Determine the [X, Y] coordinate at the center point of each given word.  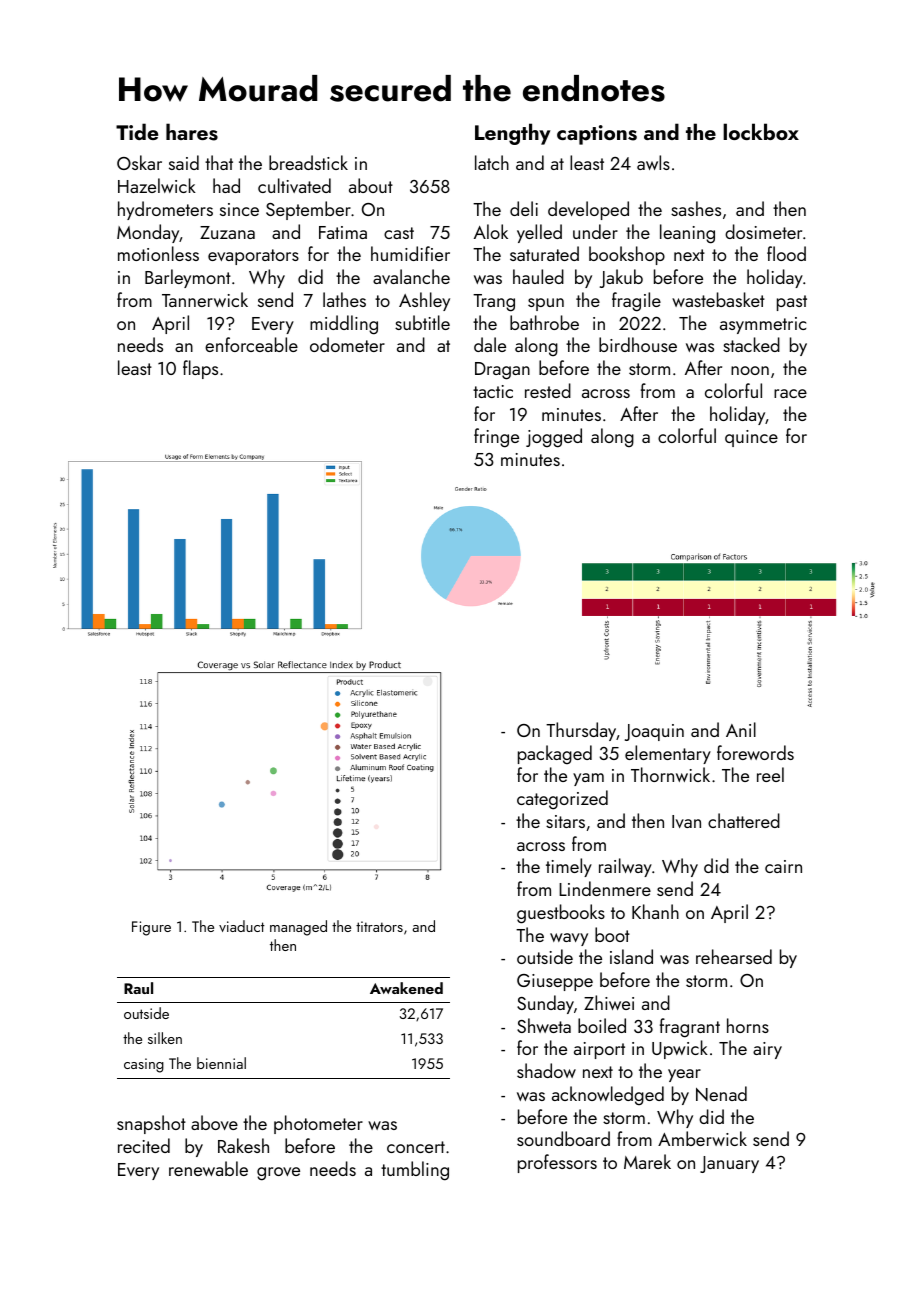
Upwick [680, 1049]
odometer [347, 344]
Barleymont [188, 278]
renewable [208, 1168]
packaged [555, 754]
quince [751, 438]
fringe [496, 438]
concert [416, 1147]
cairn [783, 866]
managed [298, 928]
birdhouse [638, 344]
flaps [200, 369]
